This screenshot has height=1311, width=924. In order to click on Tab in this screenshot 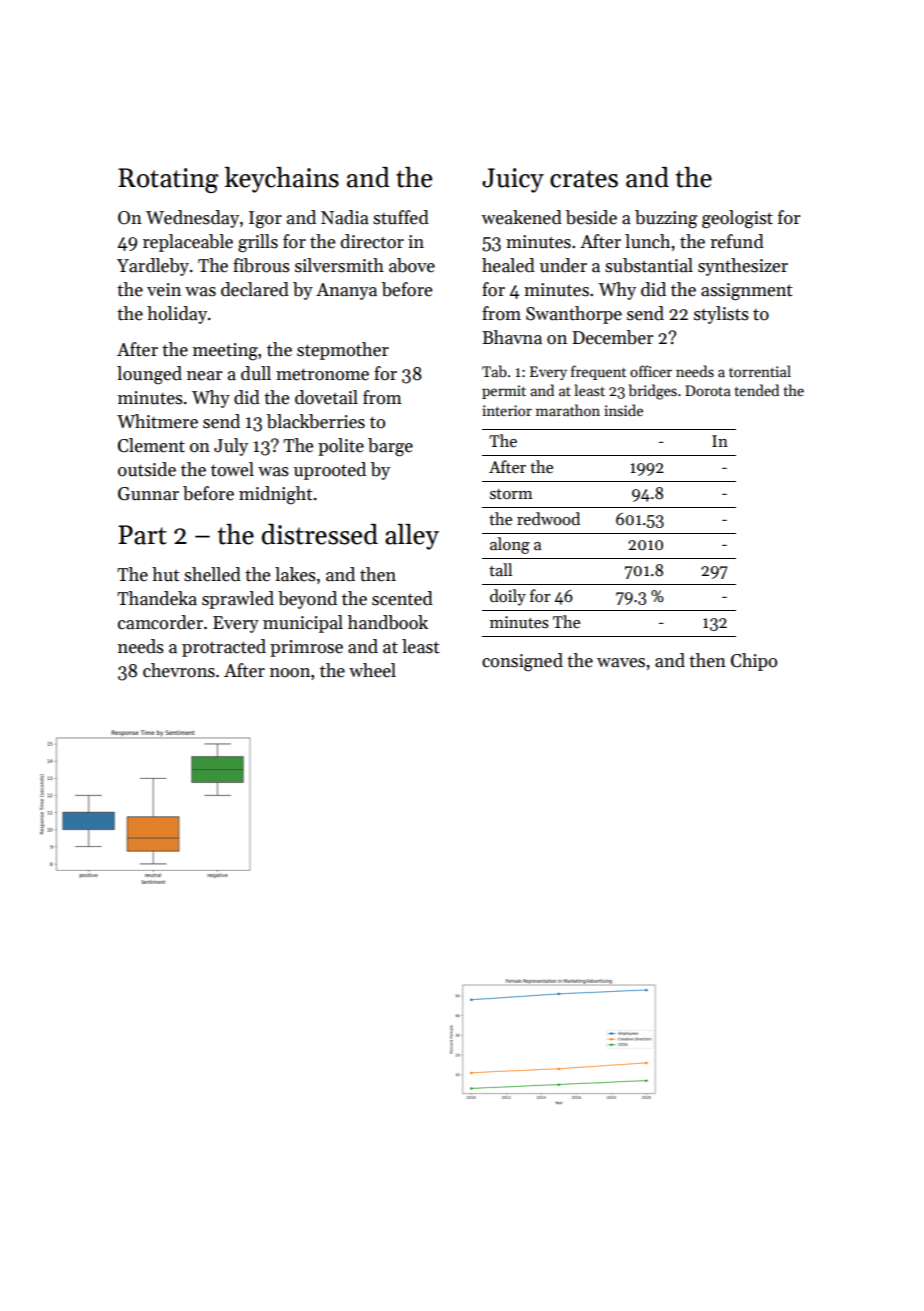, I will do `click(494, 371)`.
